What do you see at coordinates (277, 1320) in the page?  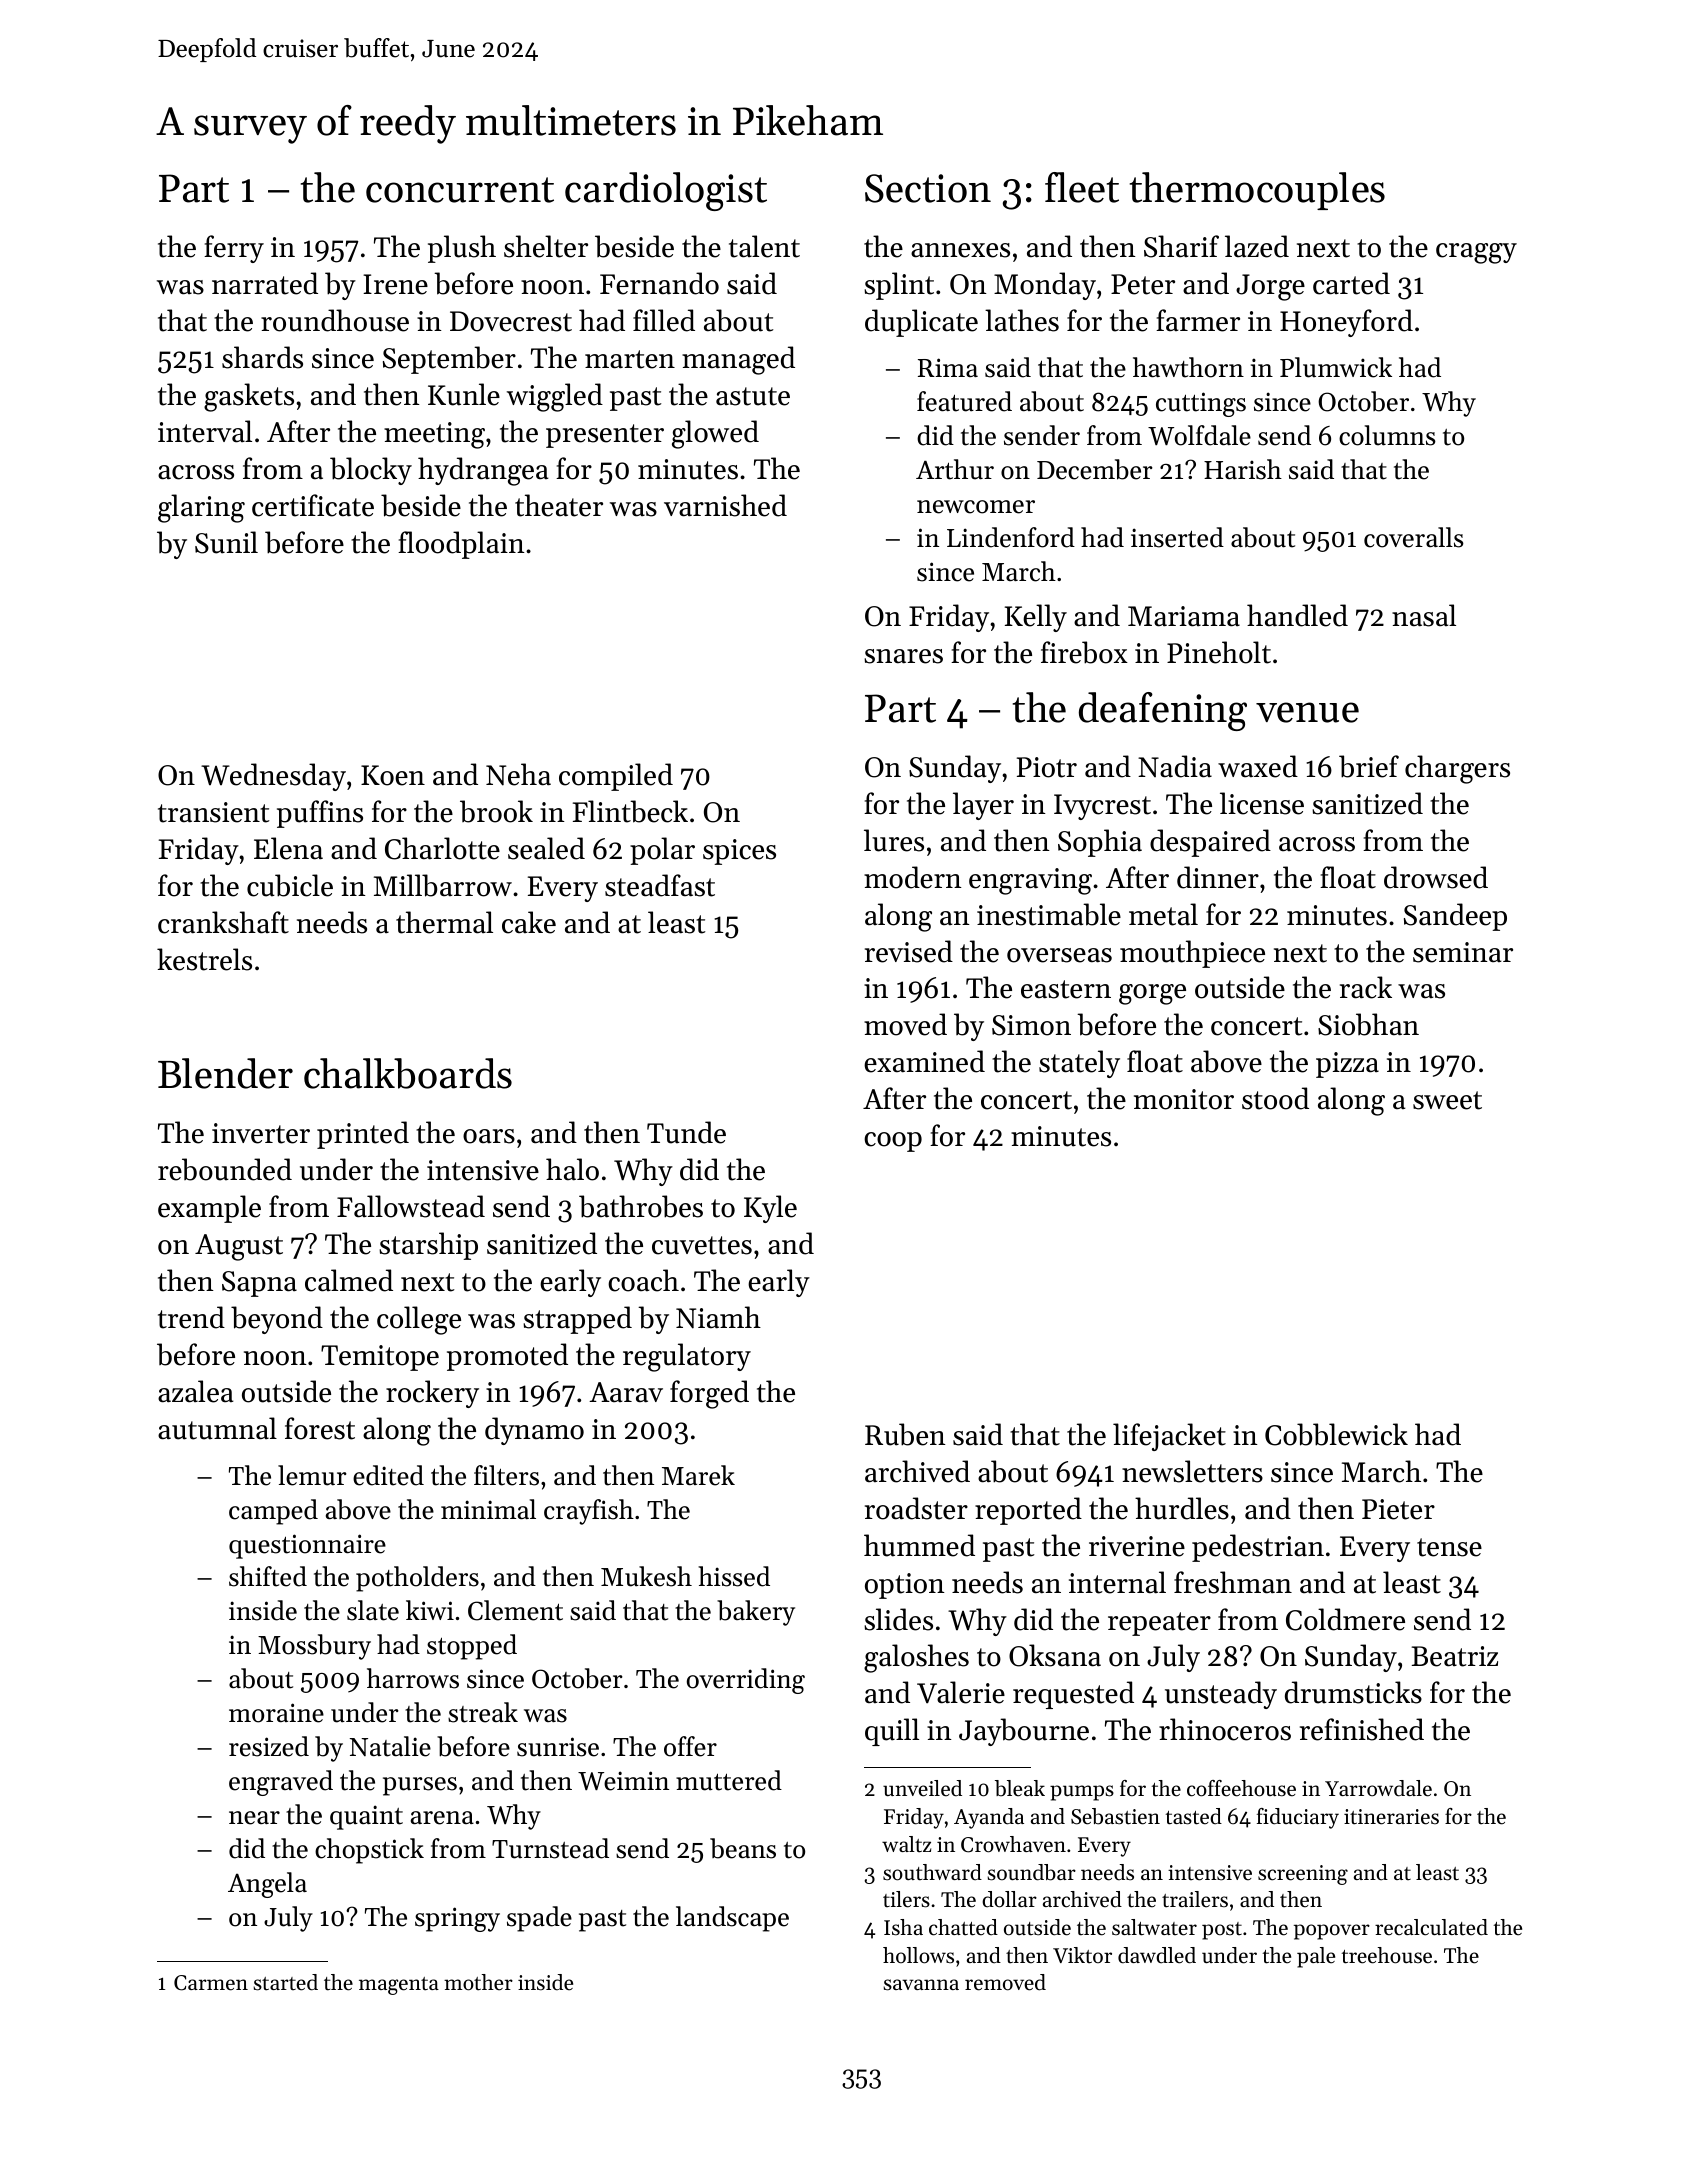 I see `beyond` at bounding box center [277, 1320].
